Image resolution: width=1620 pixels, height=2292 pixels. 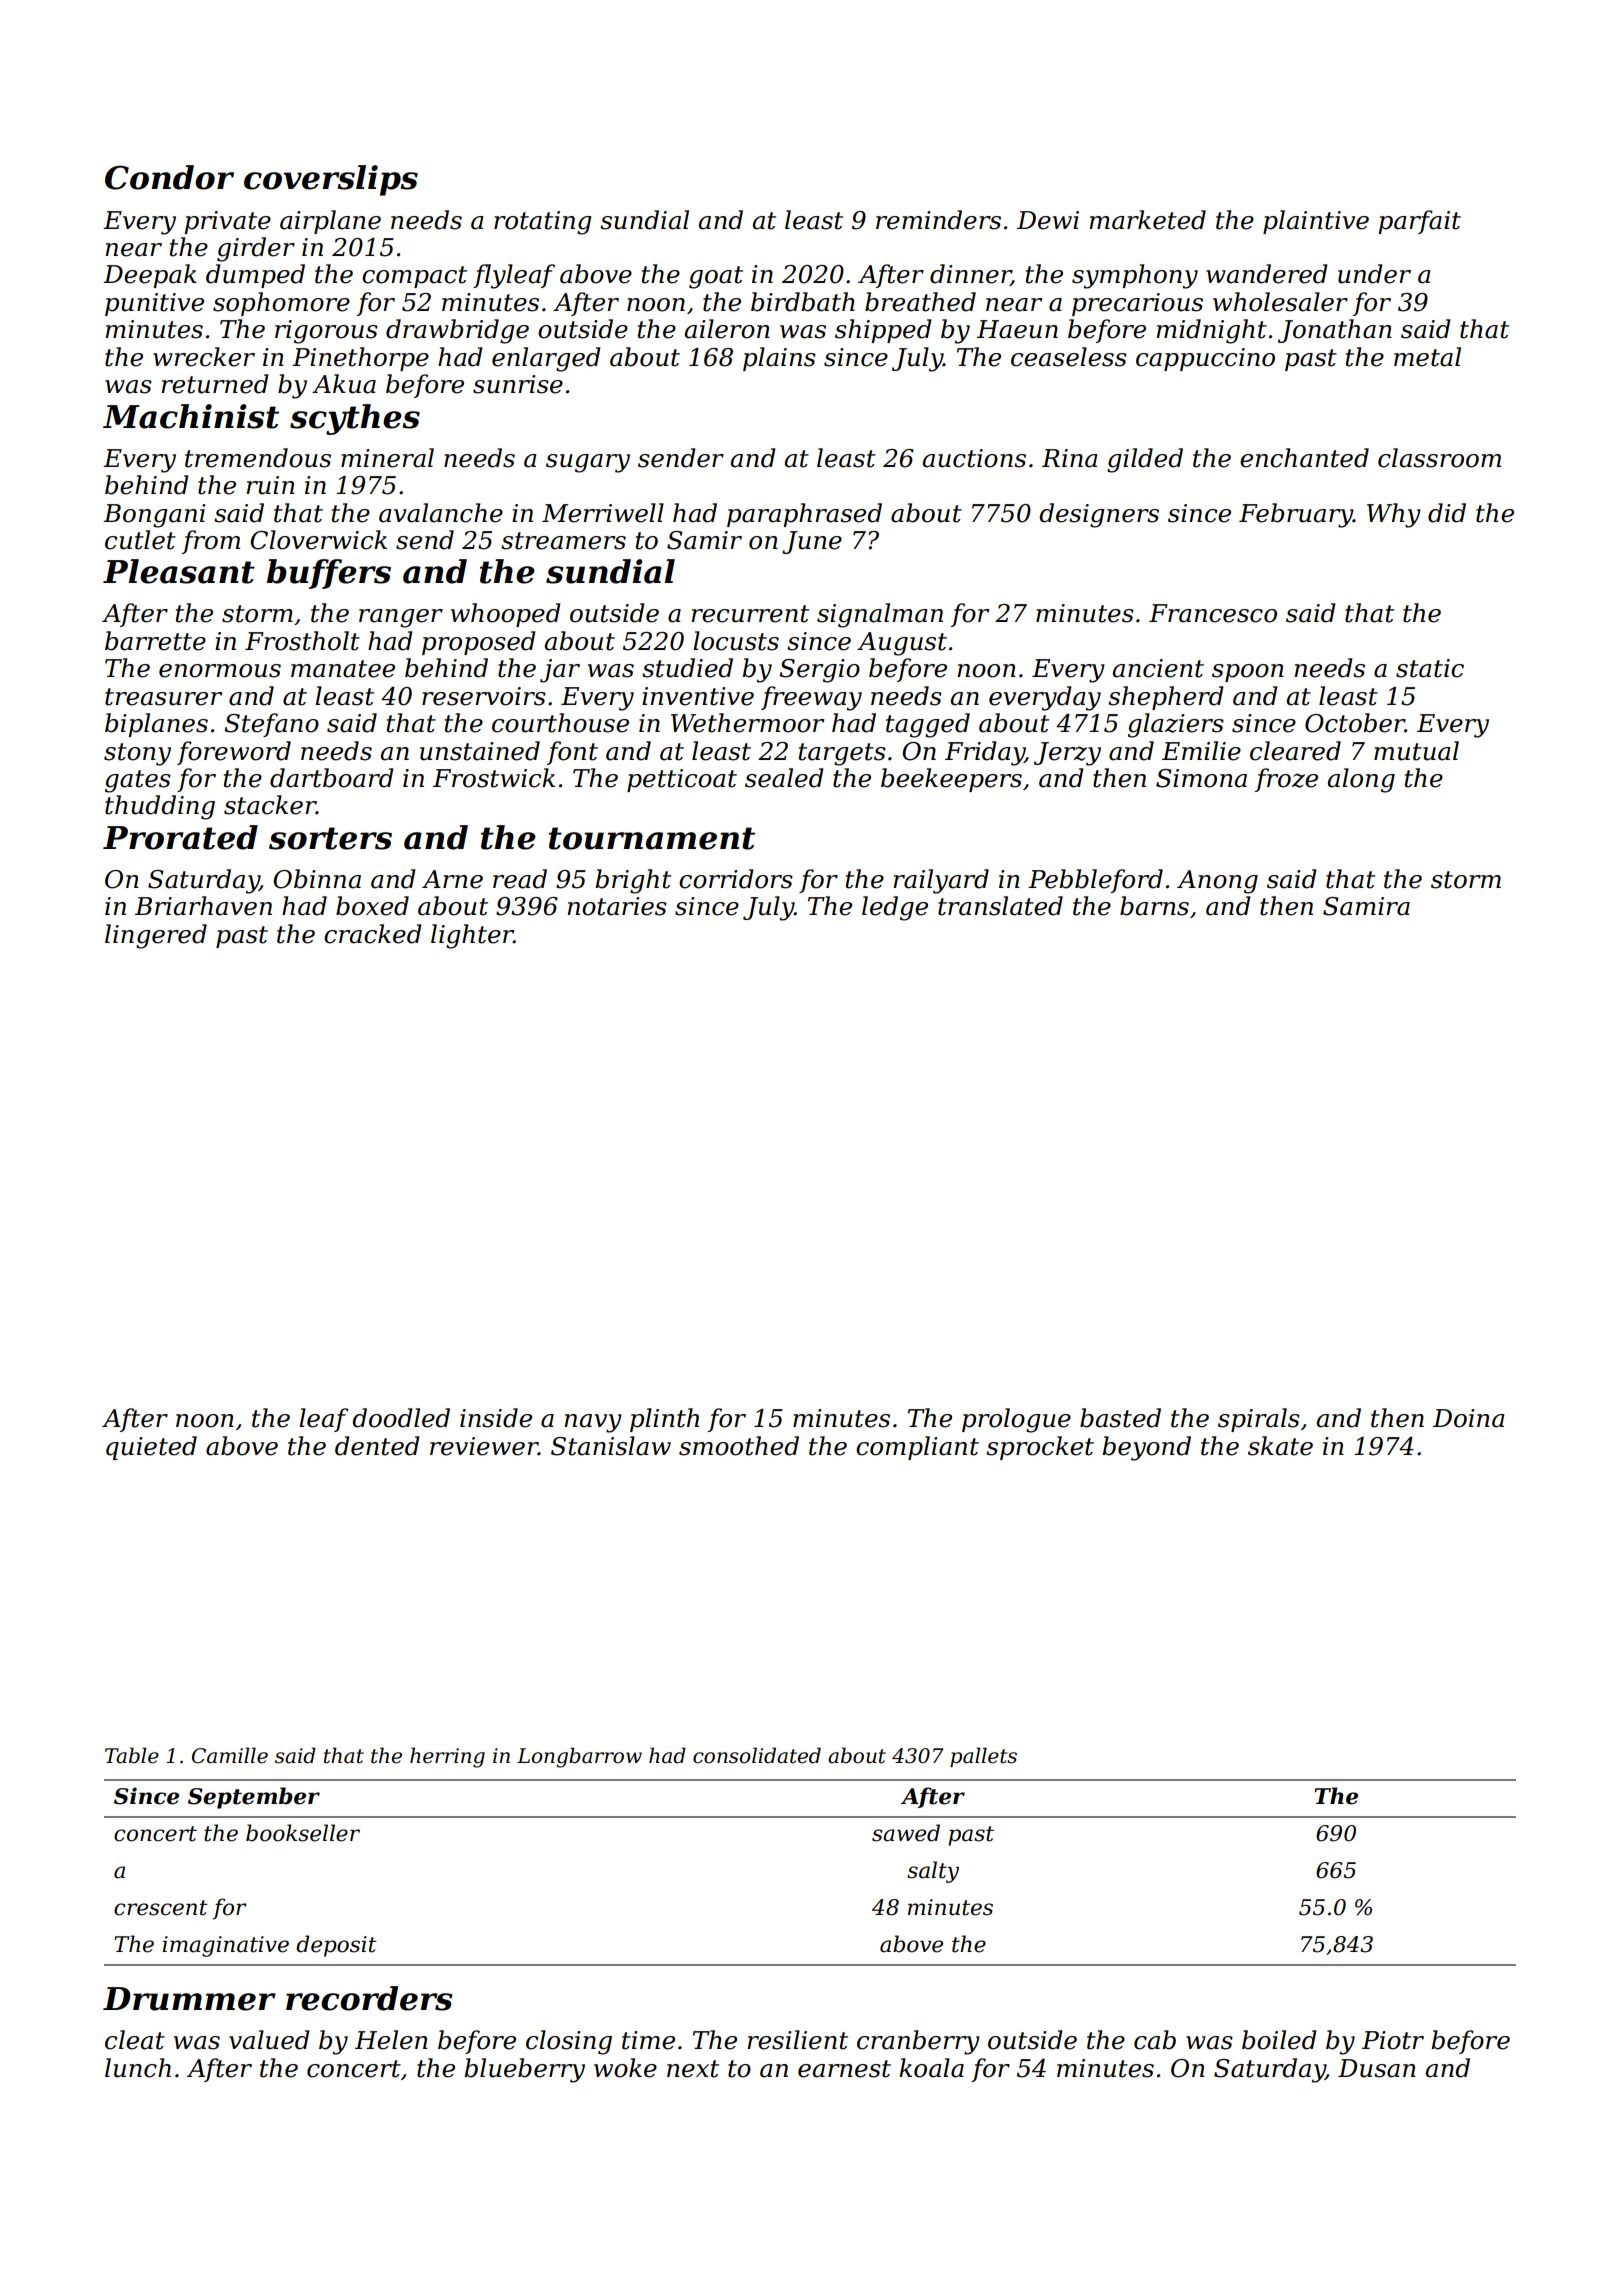 What do you see at coordinates (920, 302) in the page?
I see `breathed` at bounding box center [920, 302].
